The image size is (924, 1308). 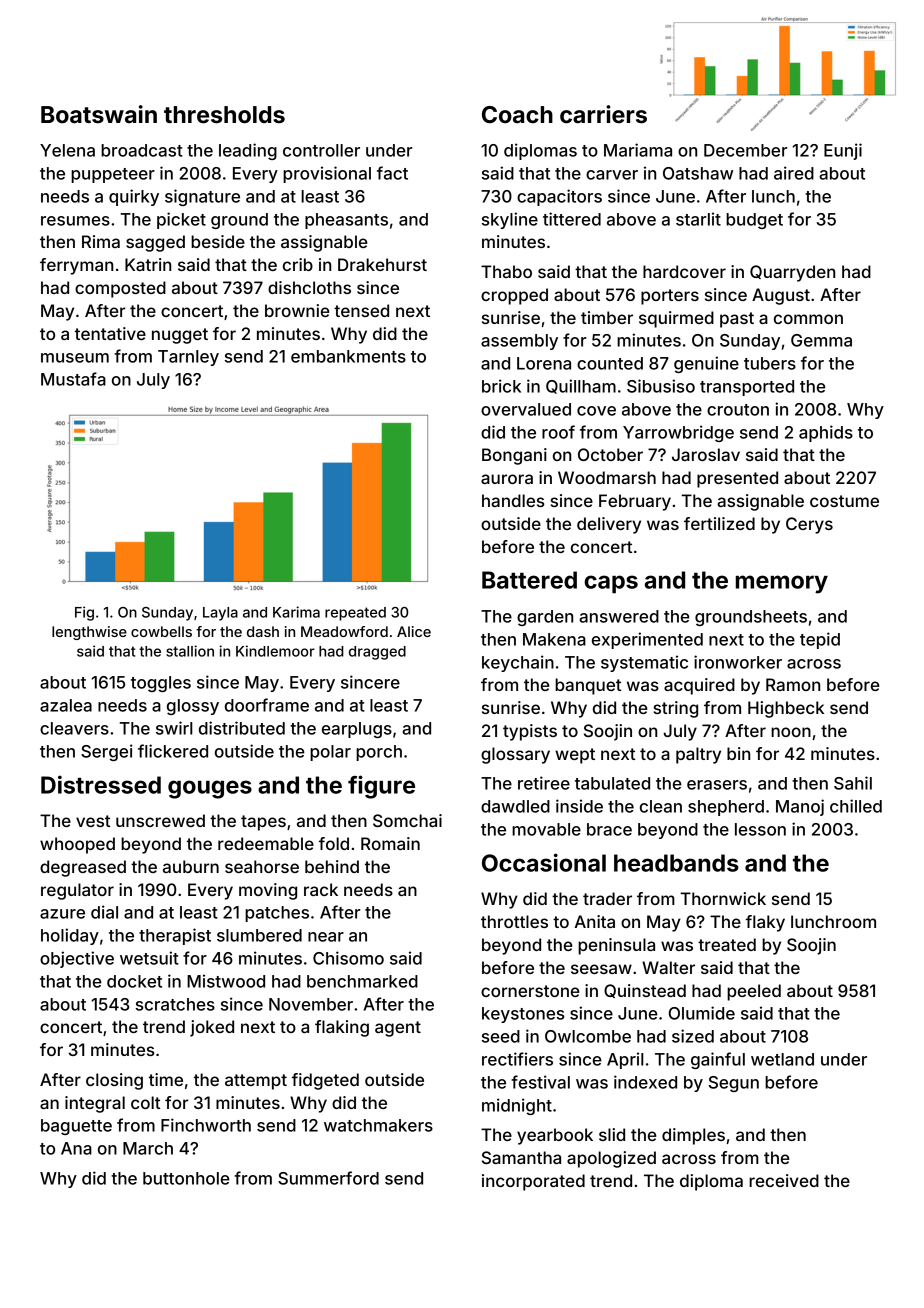 I want to click on inside, so click(x=579, y=806).
